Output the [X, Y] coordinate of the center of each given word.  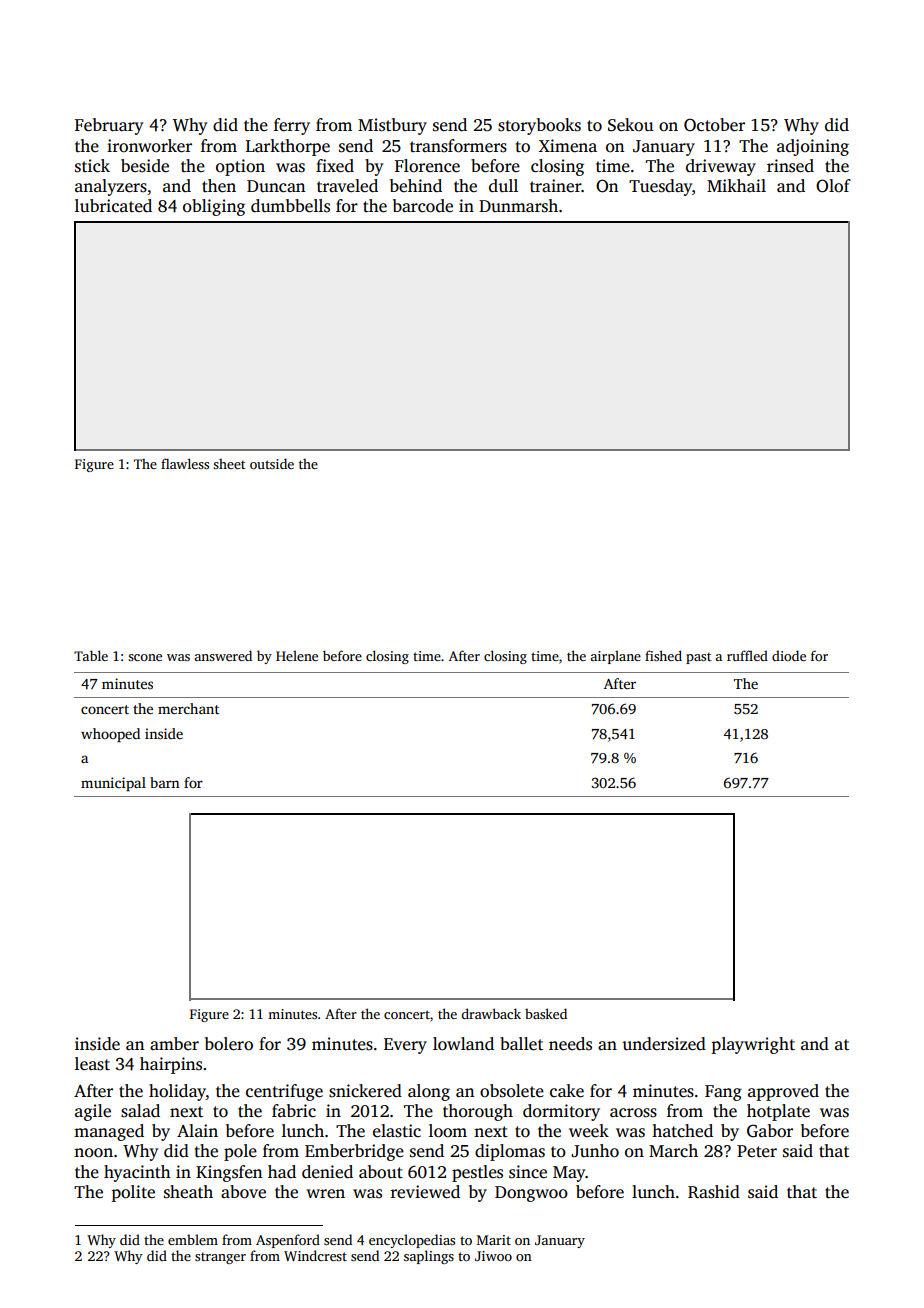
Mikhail [736, 185]
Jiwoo [493, 1256]
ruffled [747, 655]
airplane [616, 657]
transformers [458, 146]
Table [91, 655]
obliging [214, 207]
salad [140, 1111]
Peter [757, 1151]
